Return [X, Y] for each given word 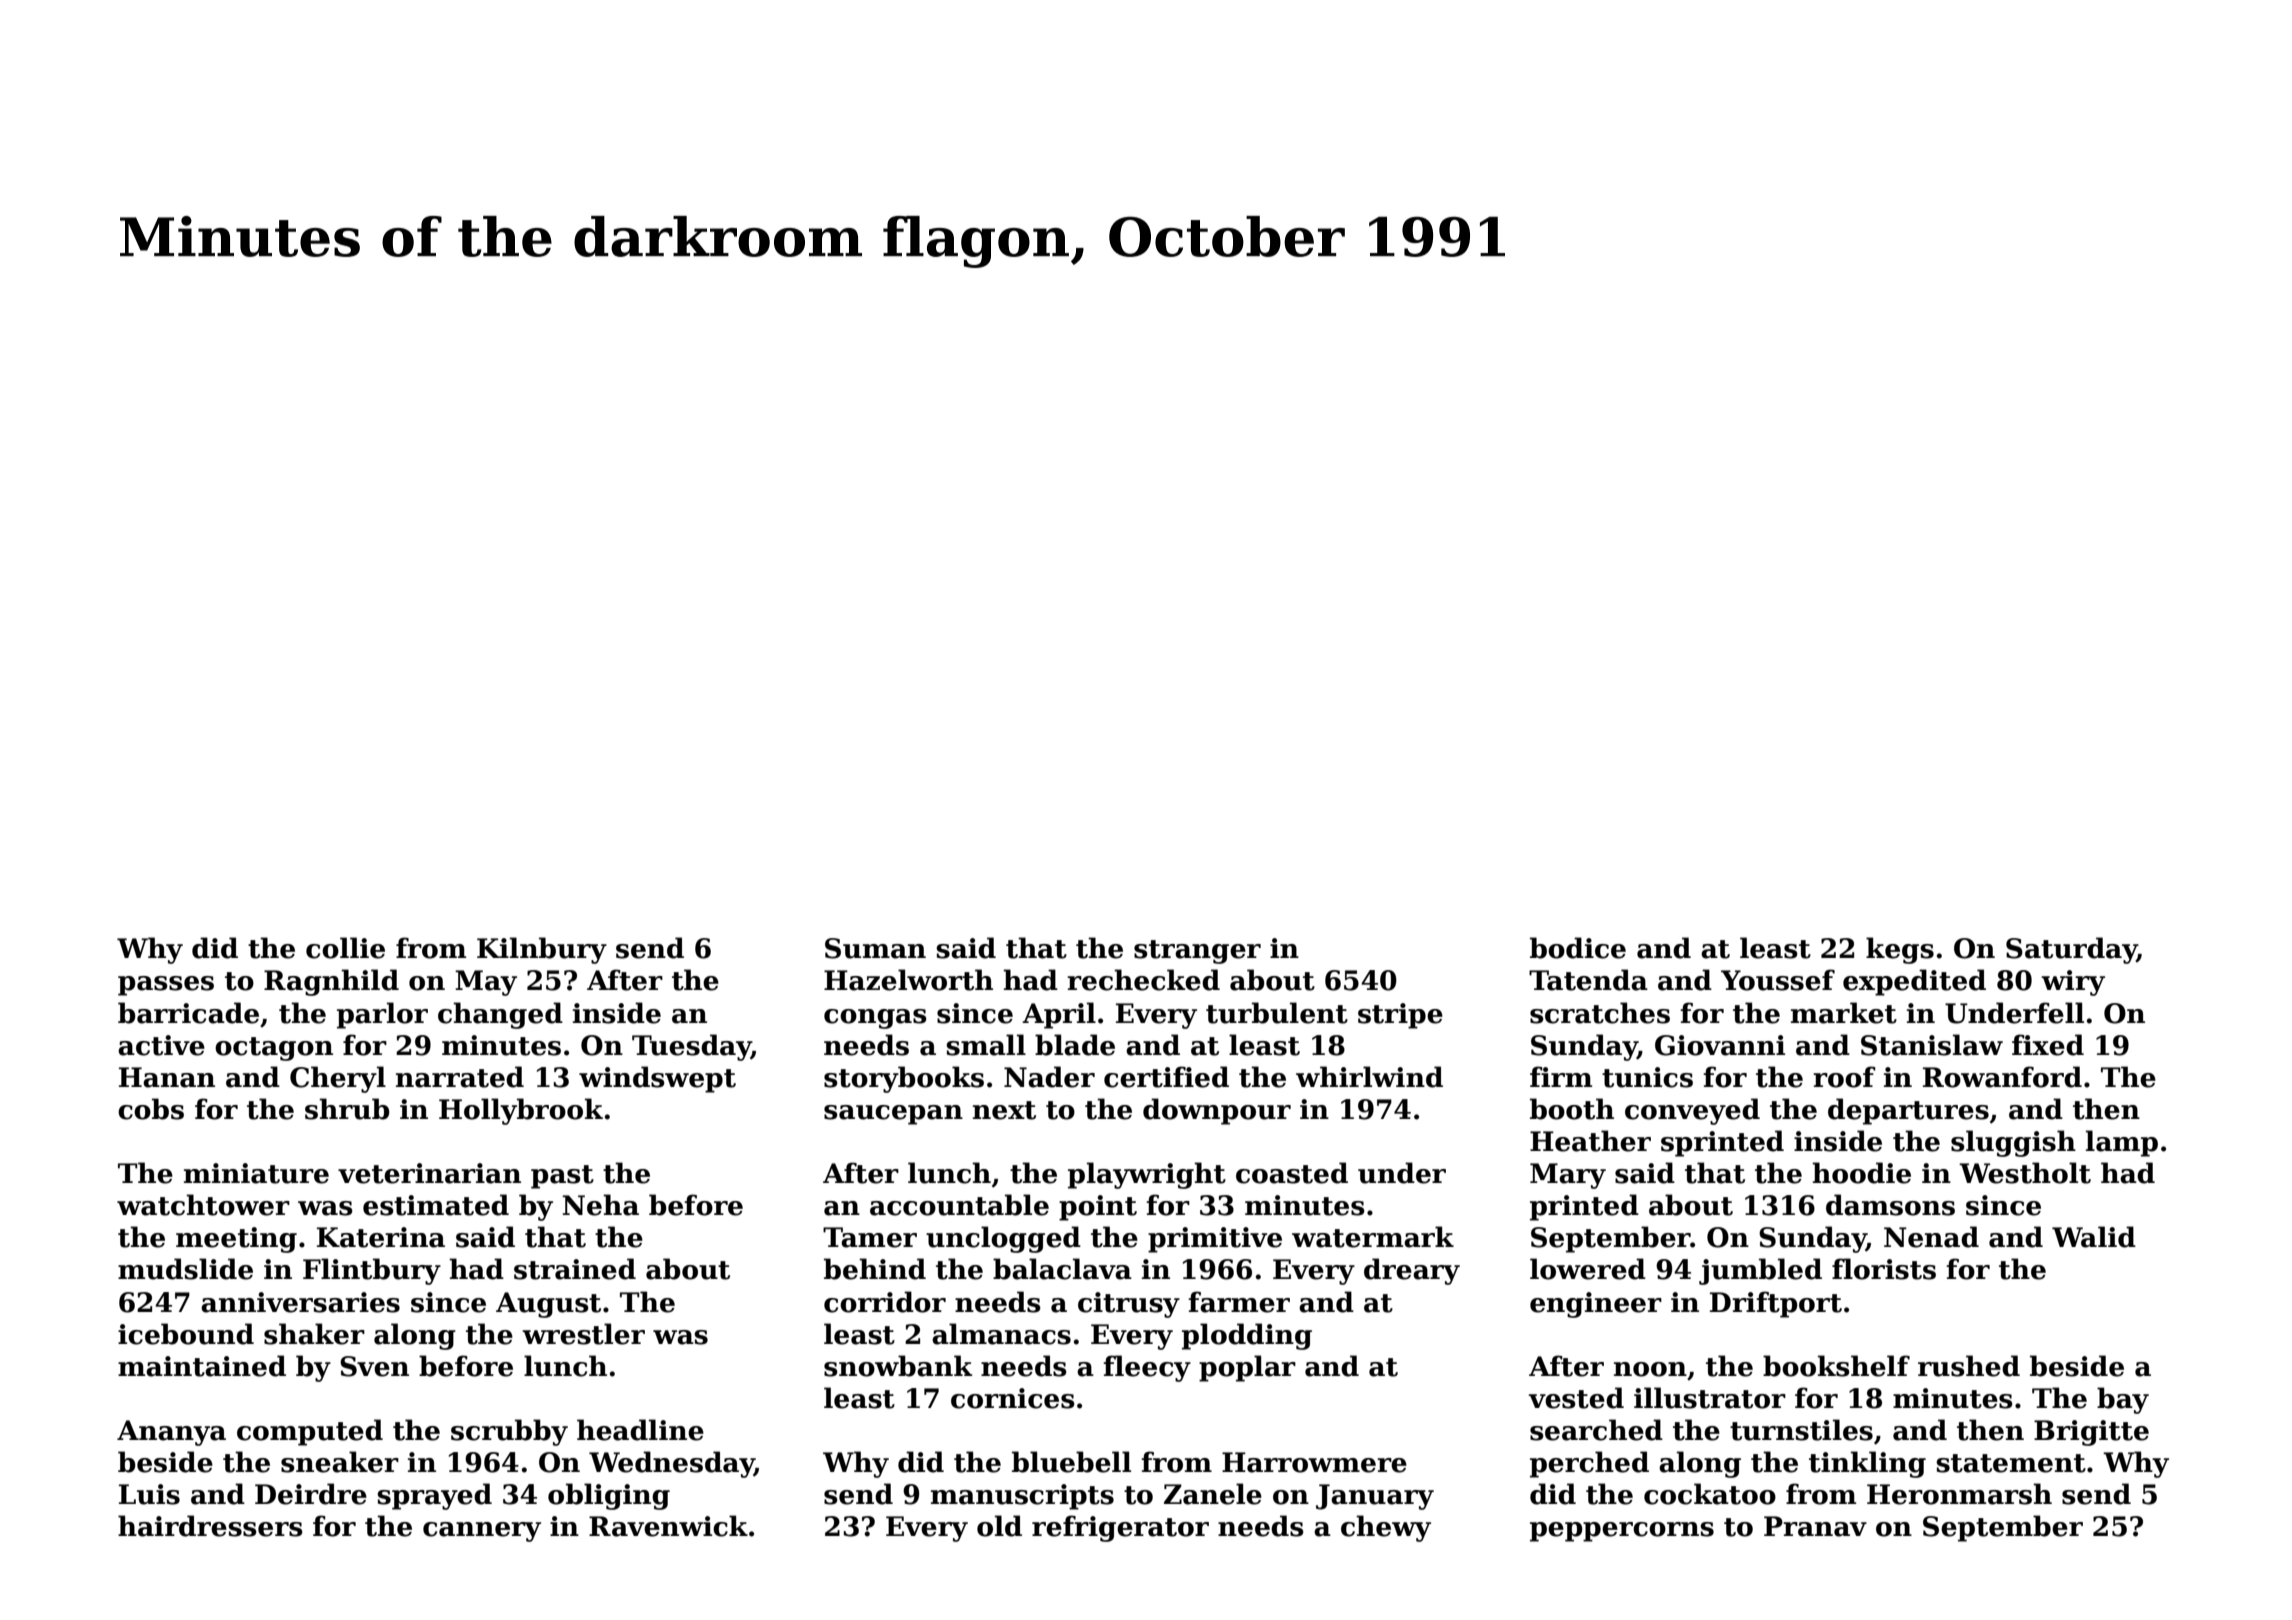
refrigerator [1120, 1528]
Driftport [1776, 1304]
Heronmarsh [1959, 1494]
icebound [186, 1334]
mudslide [185, 1269]
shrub [347, 1109]
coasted [1292, 1173]
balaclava [1062, 1269]
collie [345, 948]
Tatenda [1588, 980]
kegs [1900, 950]
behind [875, 1269]
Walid [2094, 1237]
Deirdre [311, 1494]
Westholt [2025, 1173]
